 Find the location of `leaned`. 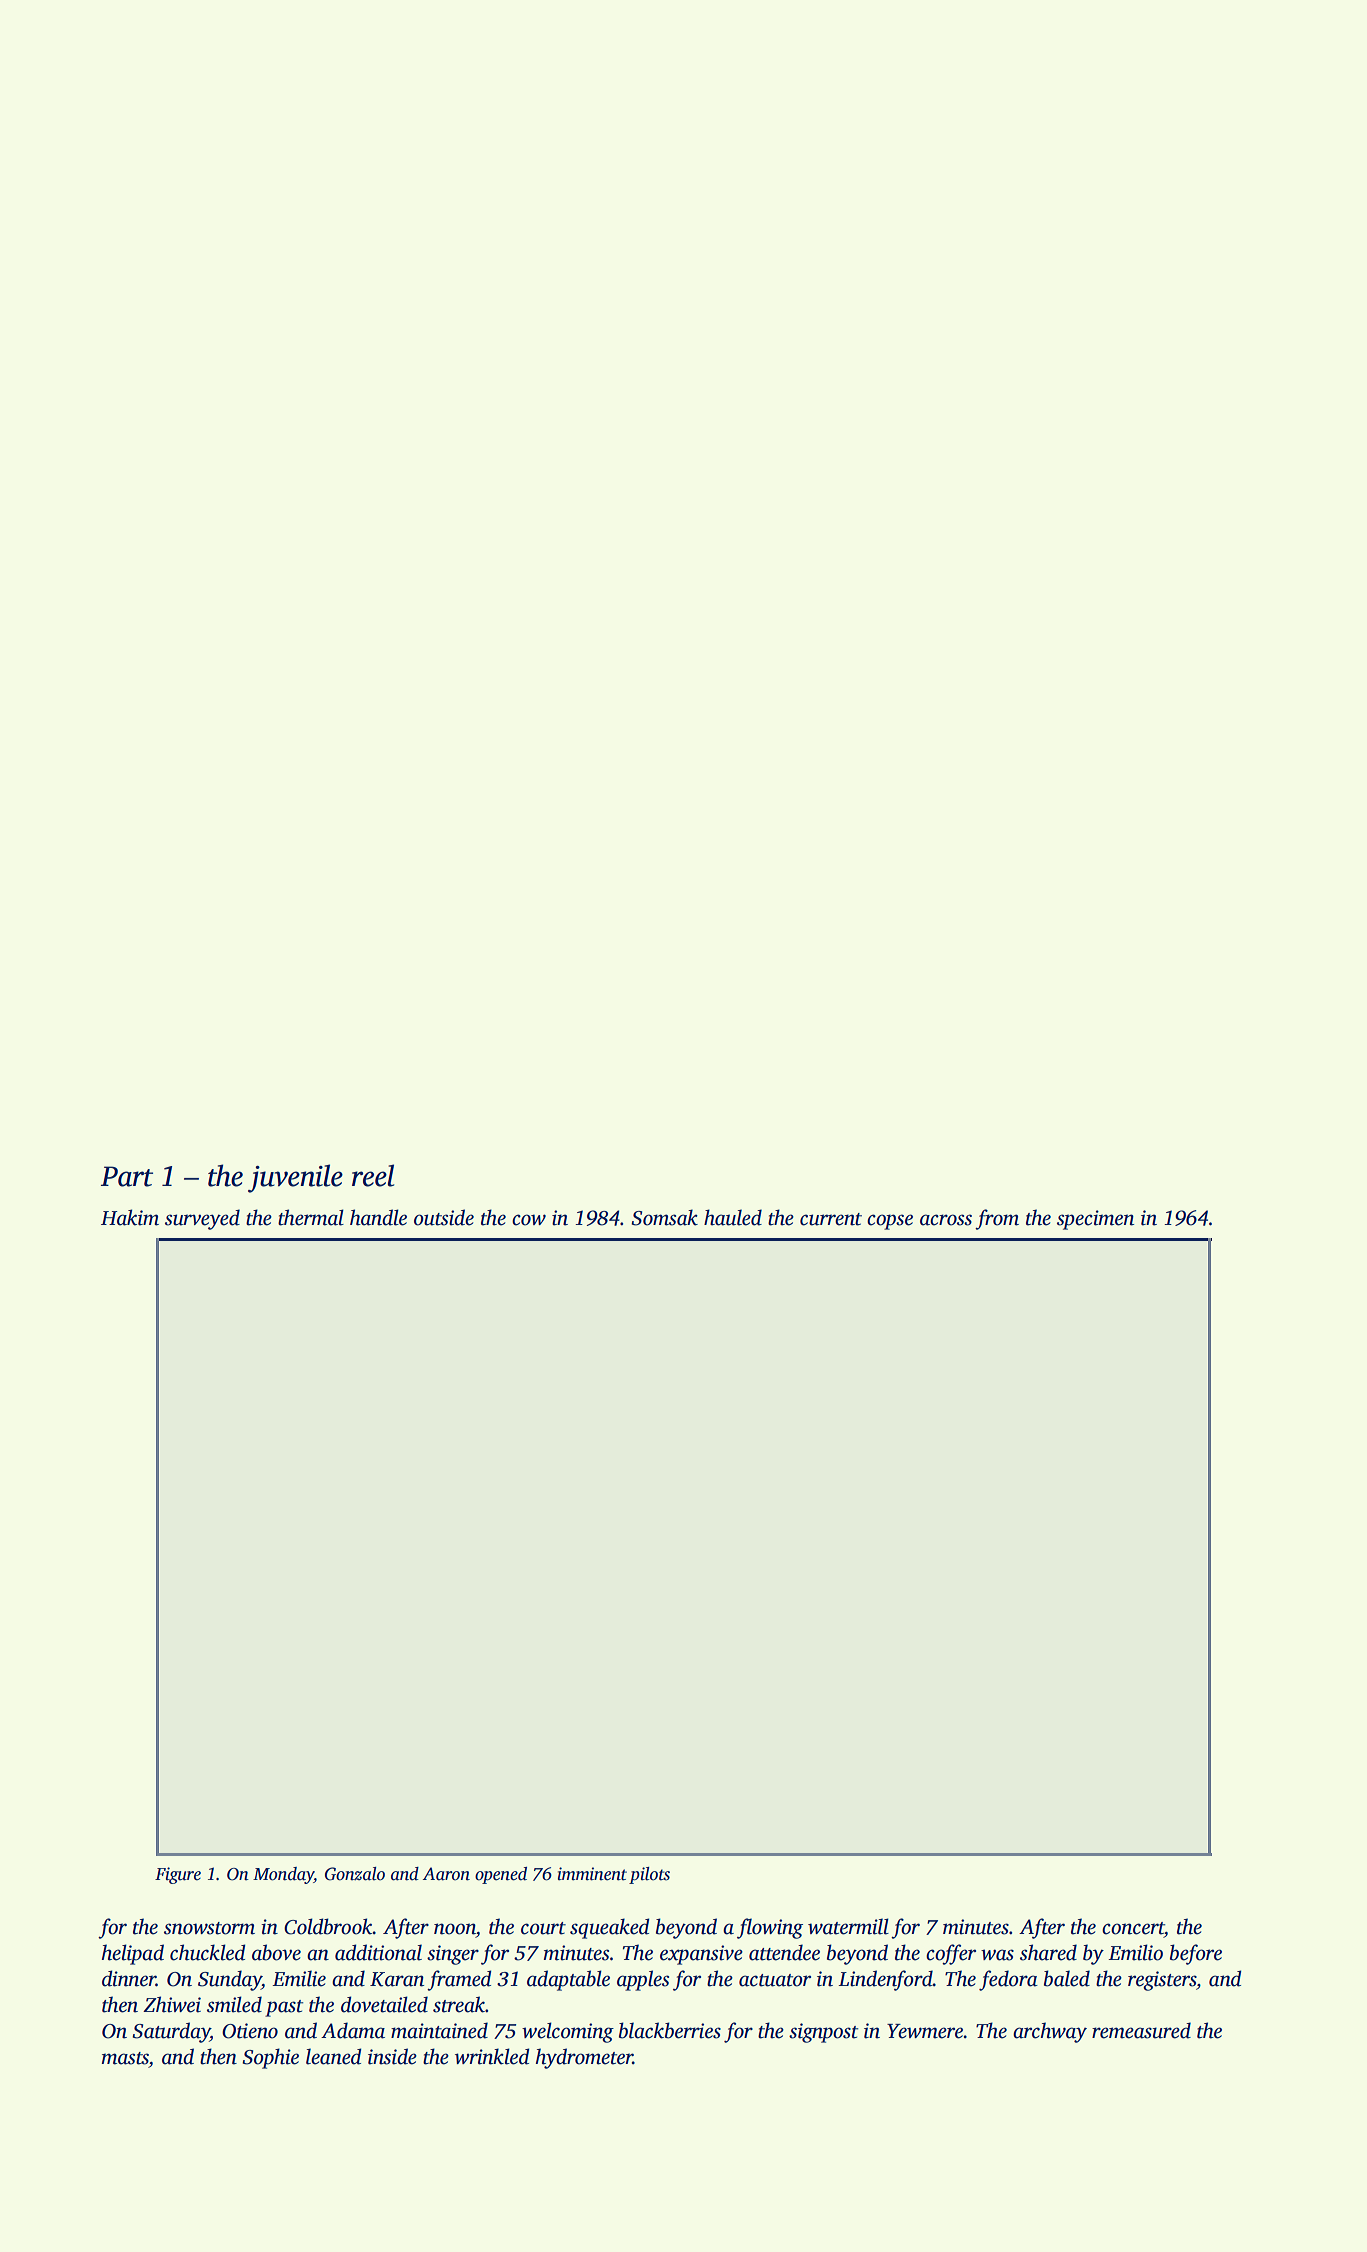

leaned is located at coordinates (334, 2056).
